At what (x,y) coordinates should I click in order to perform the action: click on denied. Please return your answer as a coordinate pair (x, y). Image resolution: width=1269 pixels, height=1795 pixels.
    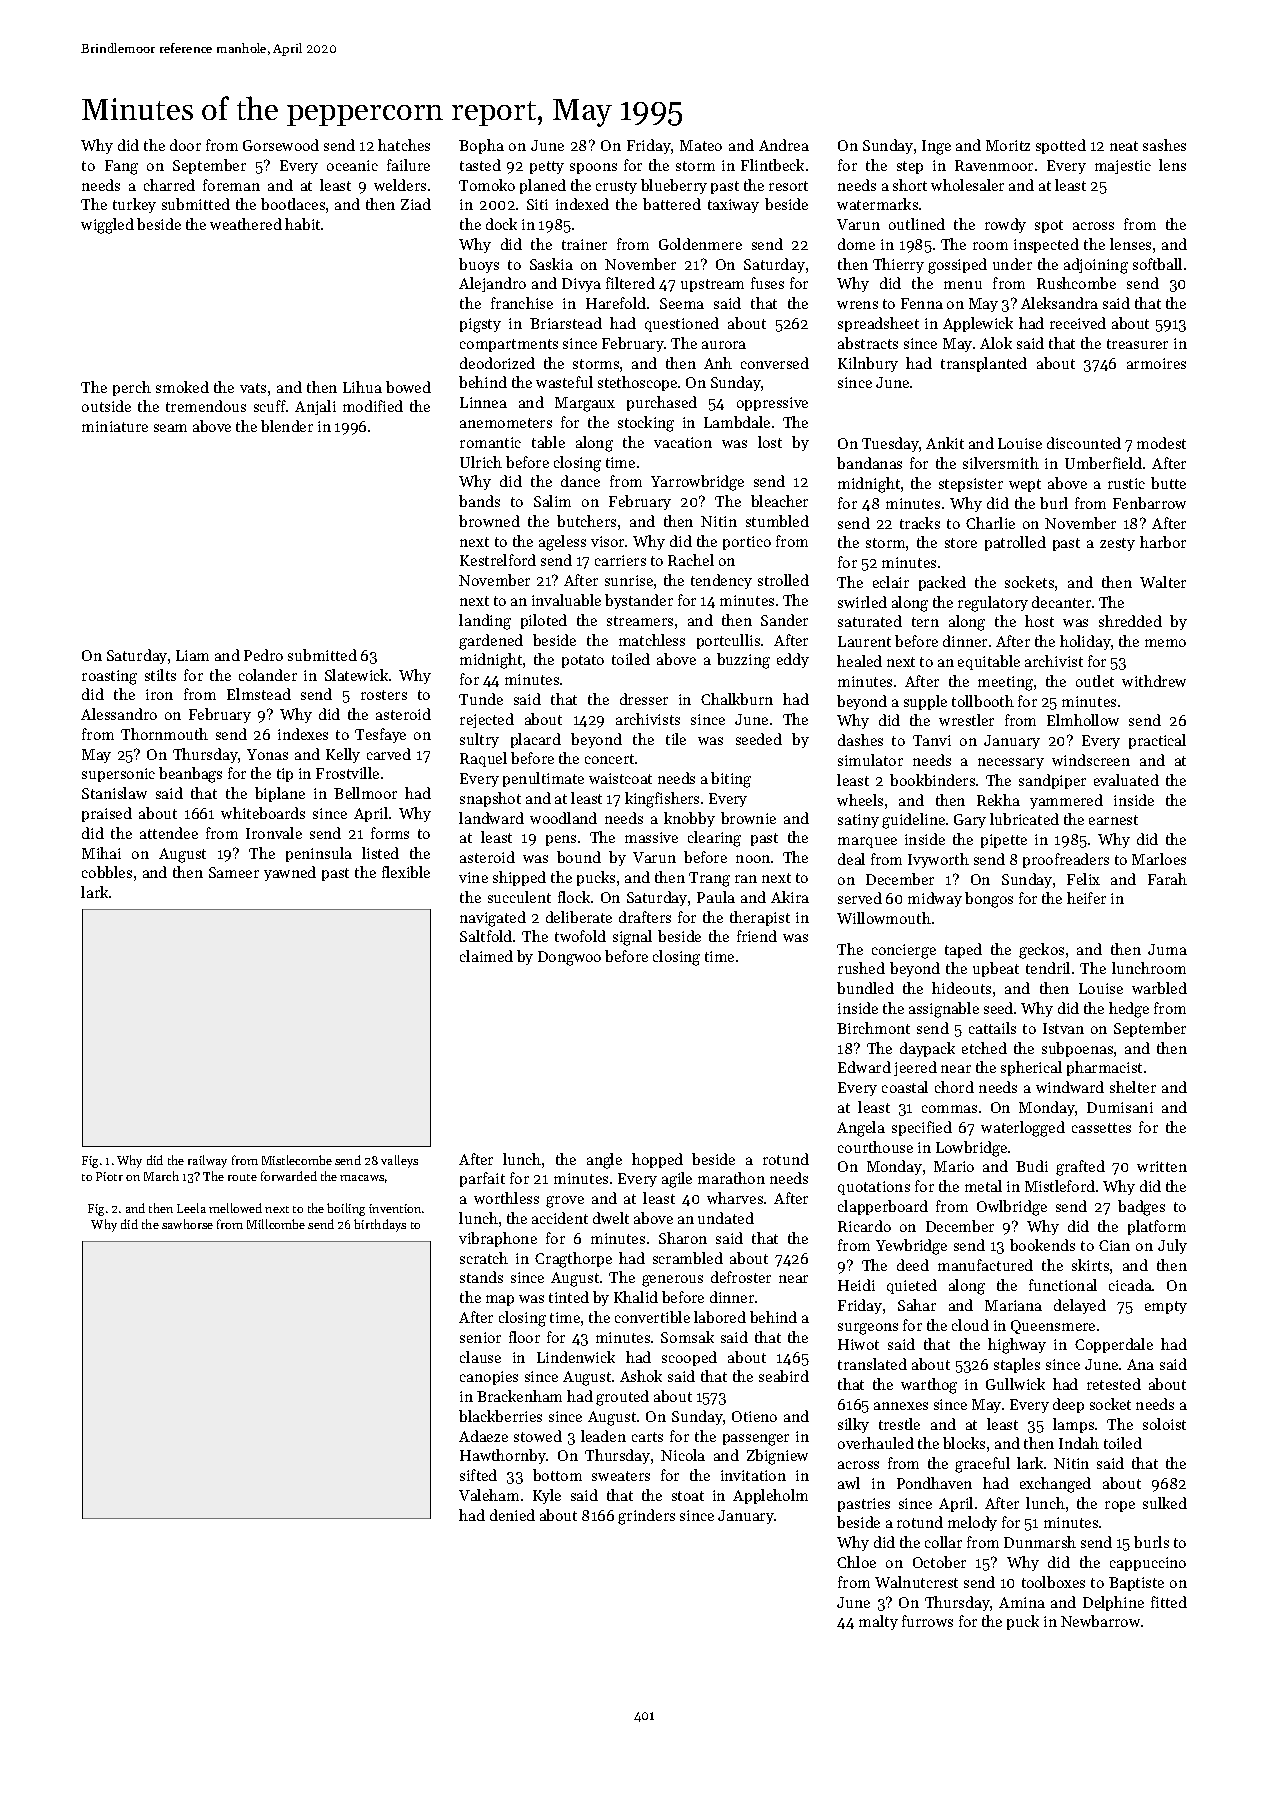
    Looking at the image, I should click on (512, 1515).
